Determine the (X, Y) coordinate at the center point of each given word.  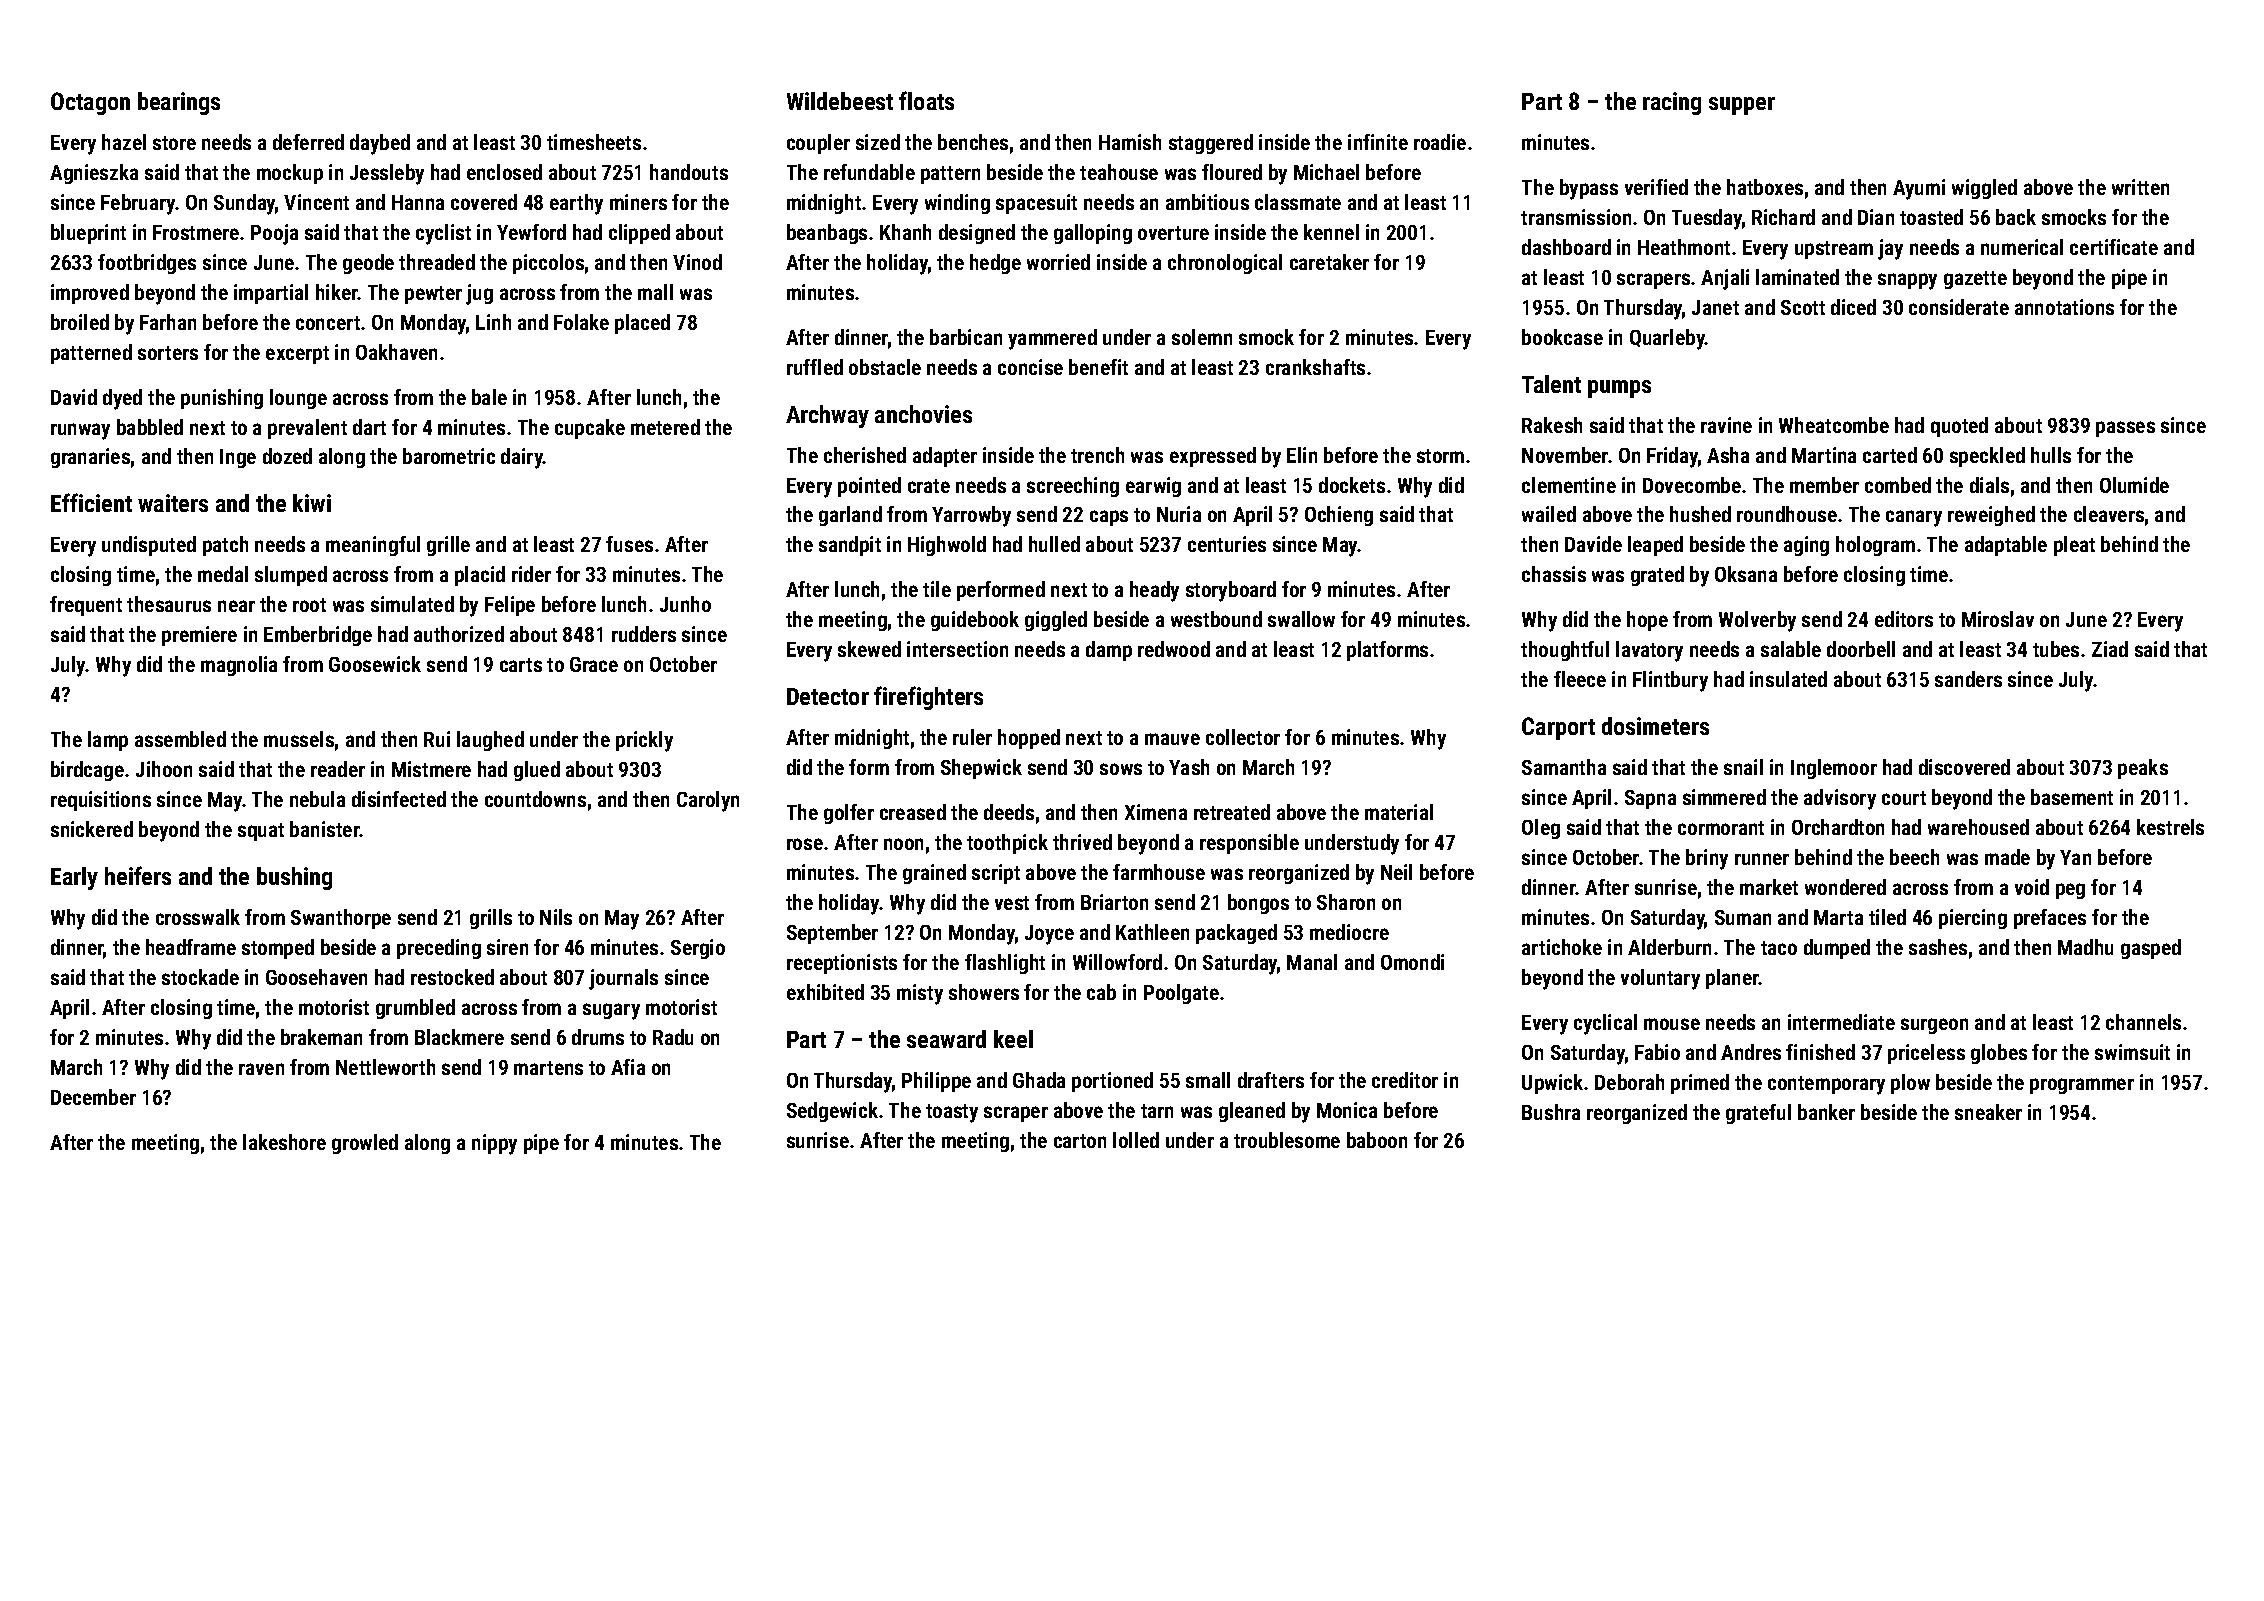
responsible (1249, 844)
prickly (644, 741)
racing (1672, 103)
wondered (1845, 887)
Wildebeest (840, 101)
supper (1742, 106)
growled (365, 1144)
